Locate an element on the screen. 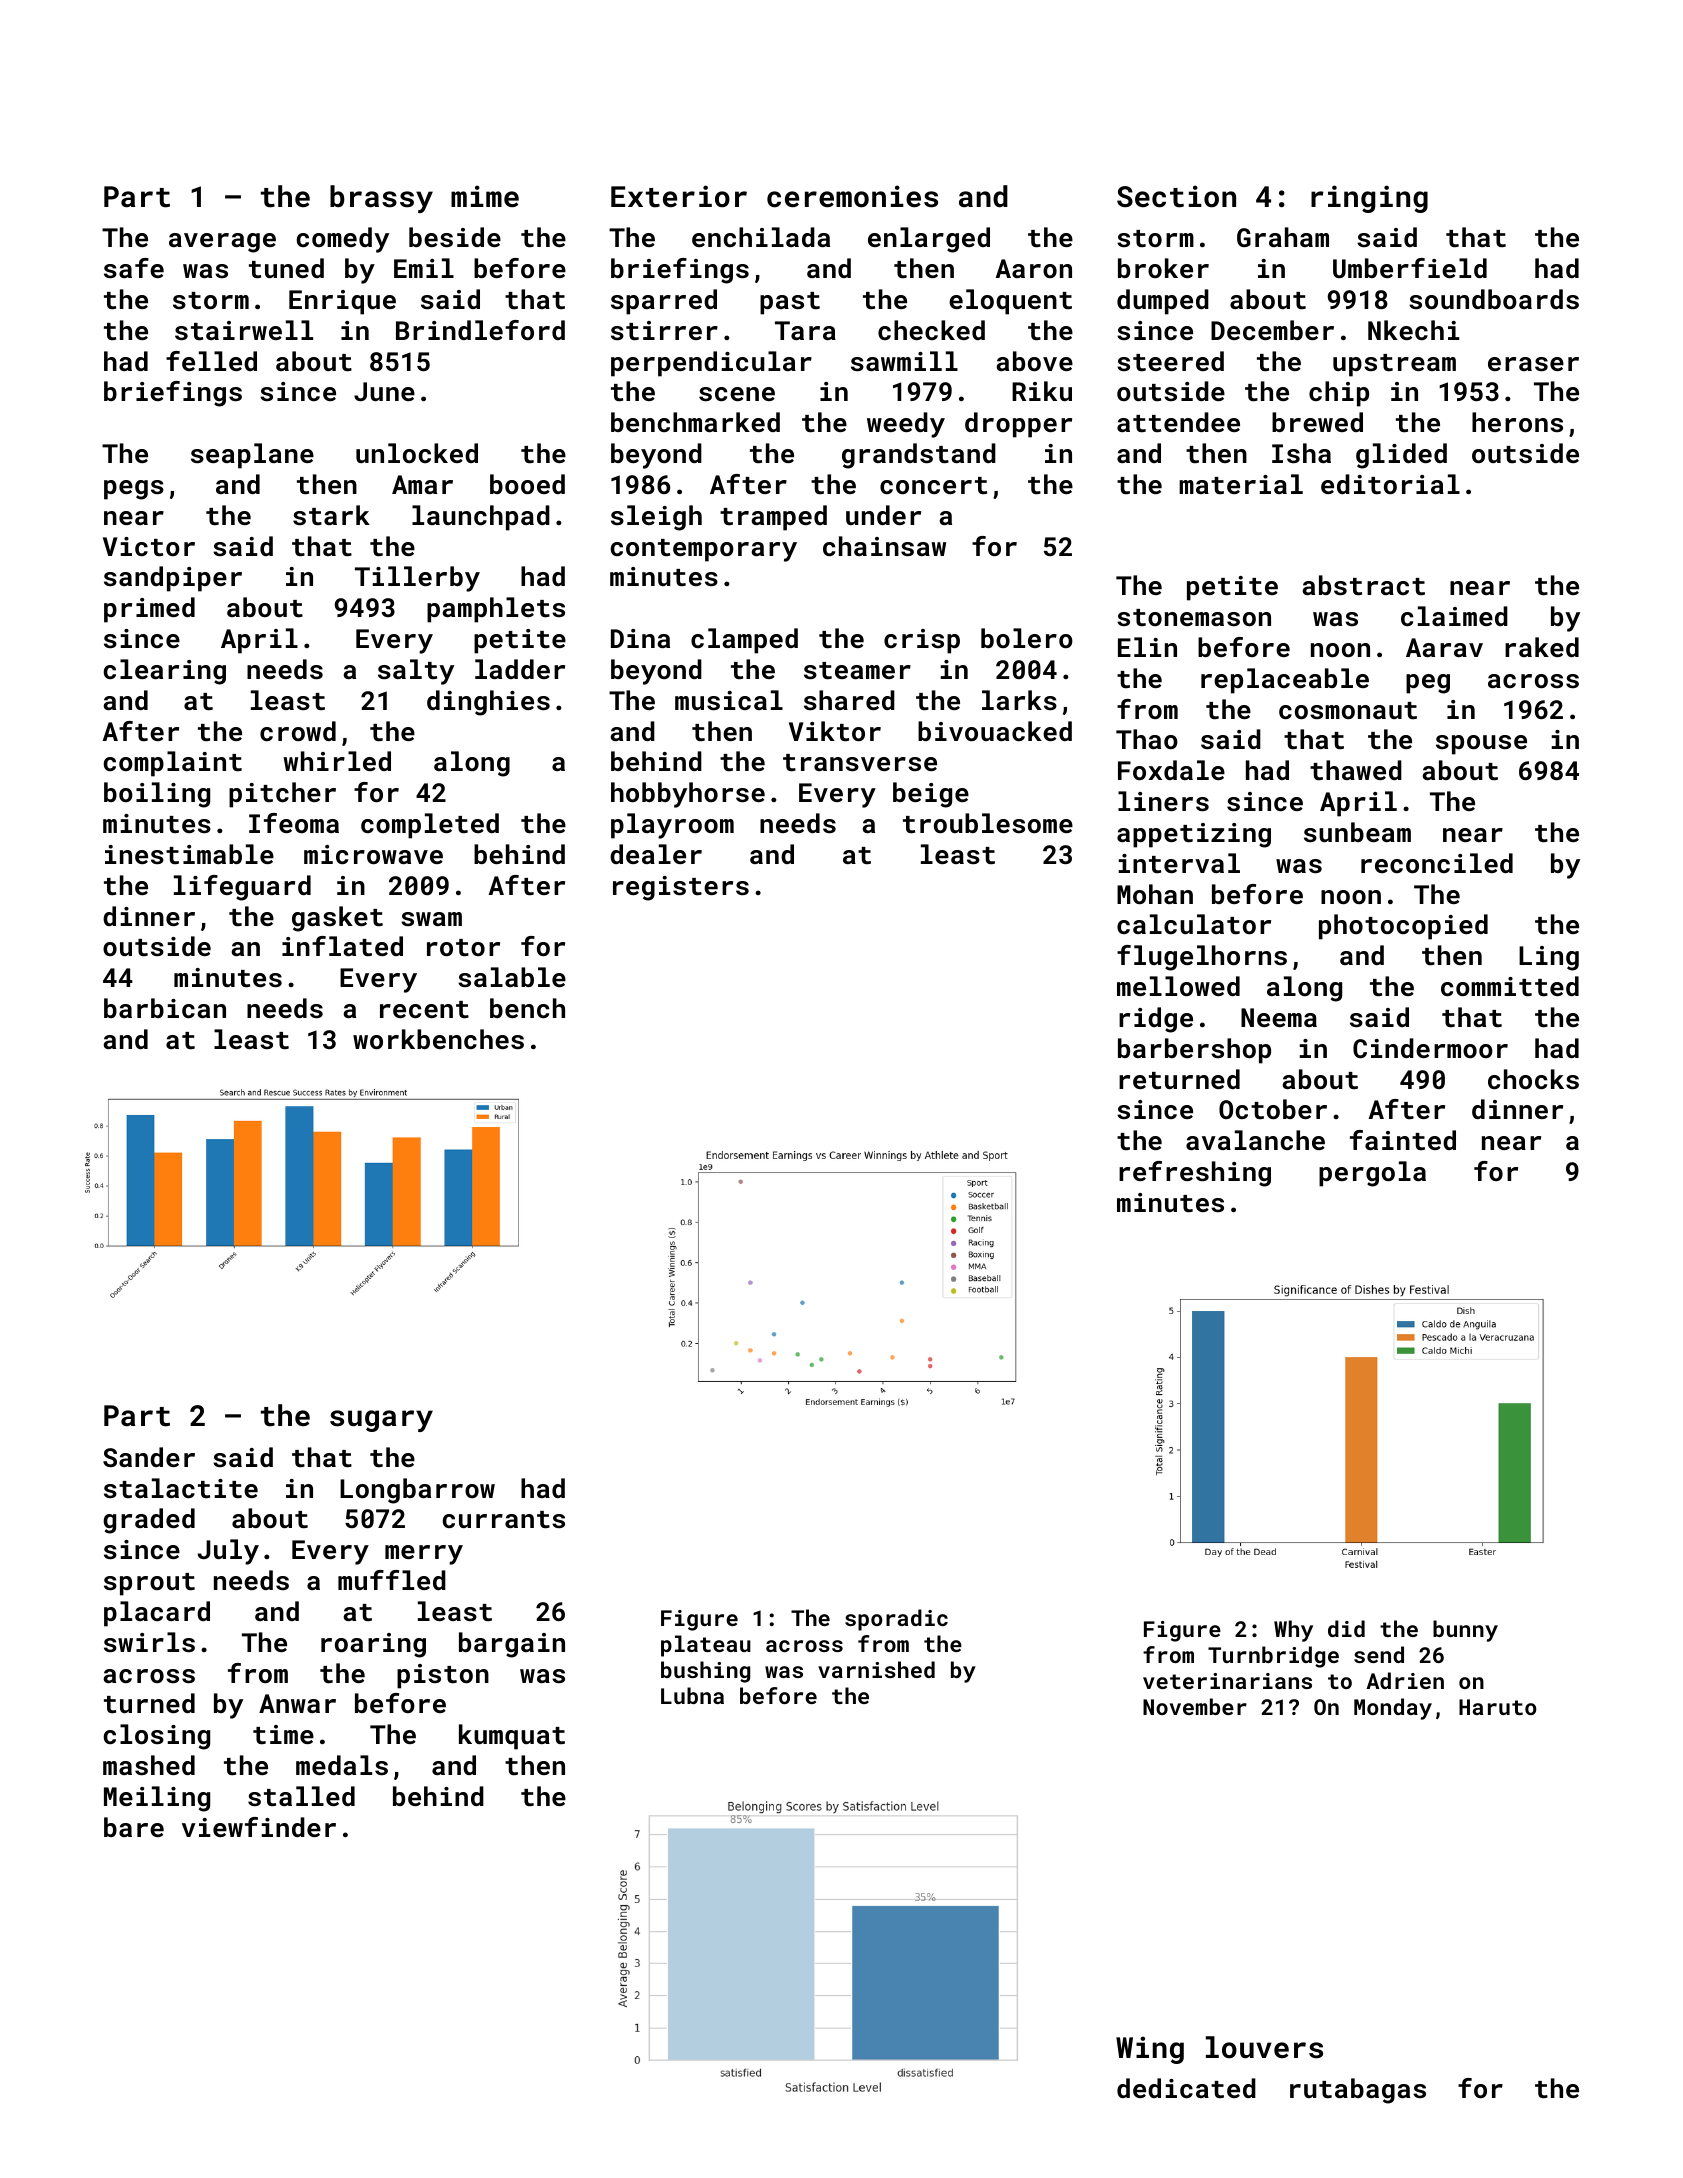 Image resolution: width=1683 pixels, height=2178 pixels. louvers is located at coordinates (1264, 2047).
